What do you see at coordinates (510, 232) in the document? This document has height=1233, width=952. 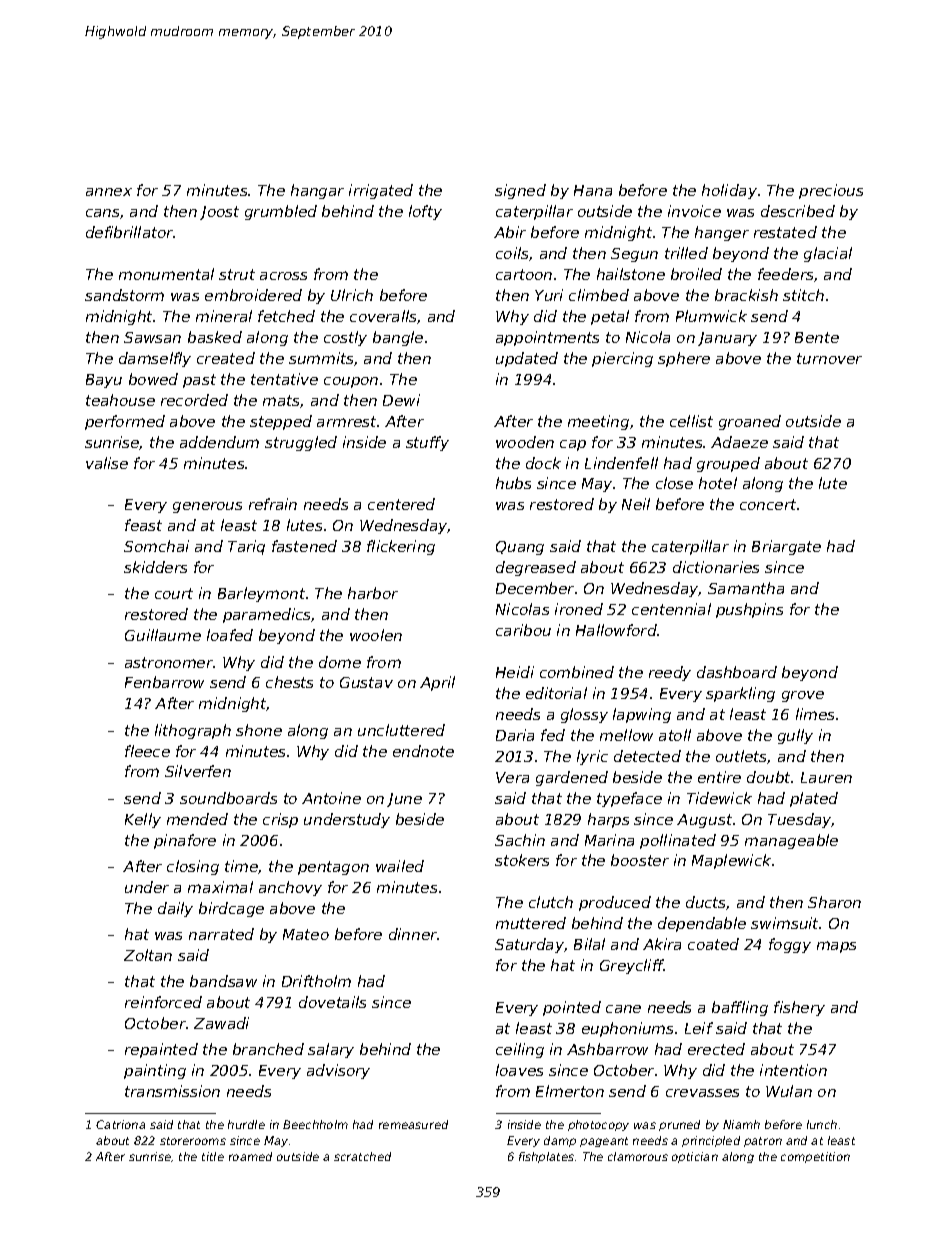 I see `Abir` at bounding box center [510, 232].
